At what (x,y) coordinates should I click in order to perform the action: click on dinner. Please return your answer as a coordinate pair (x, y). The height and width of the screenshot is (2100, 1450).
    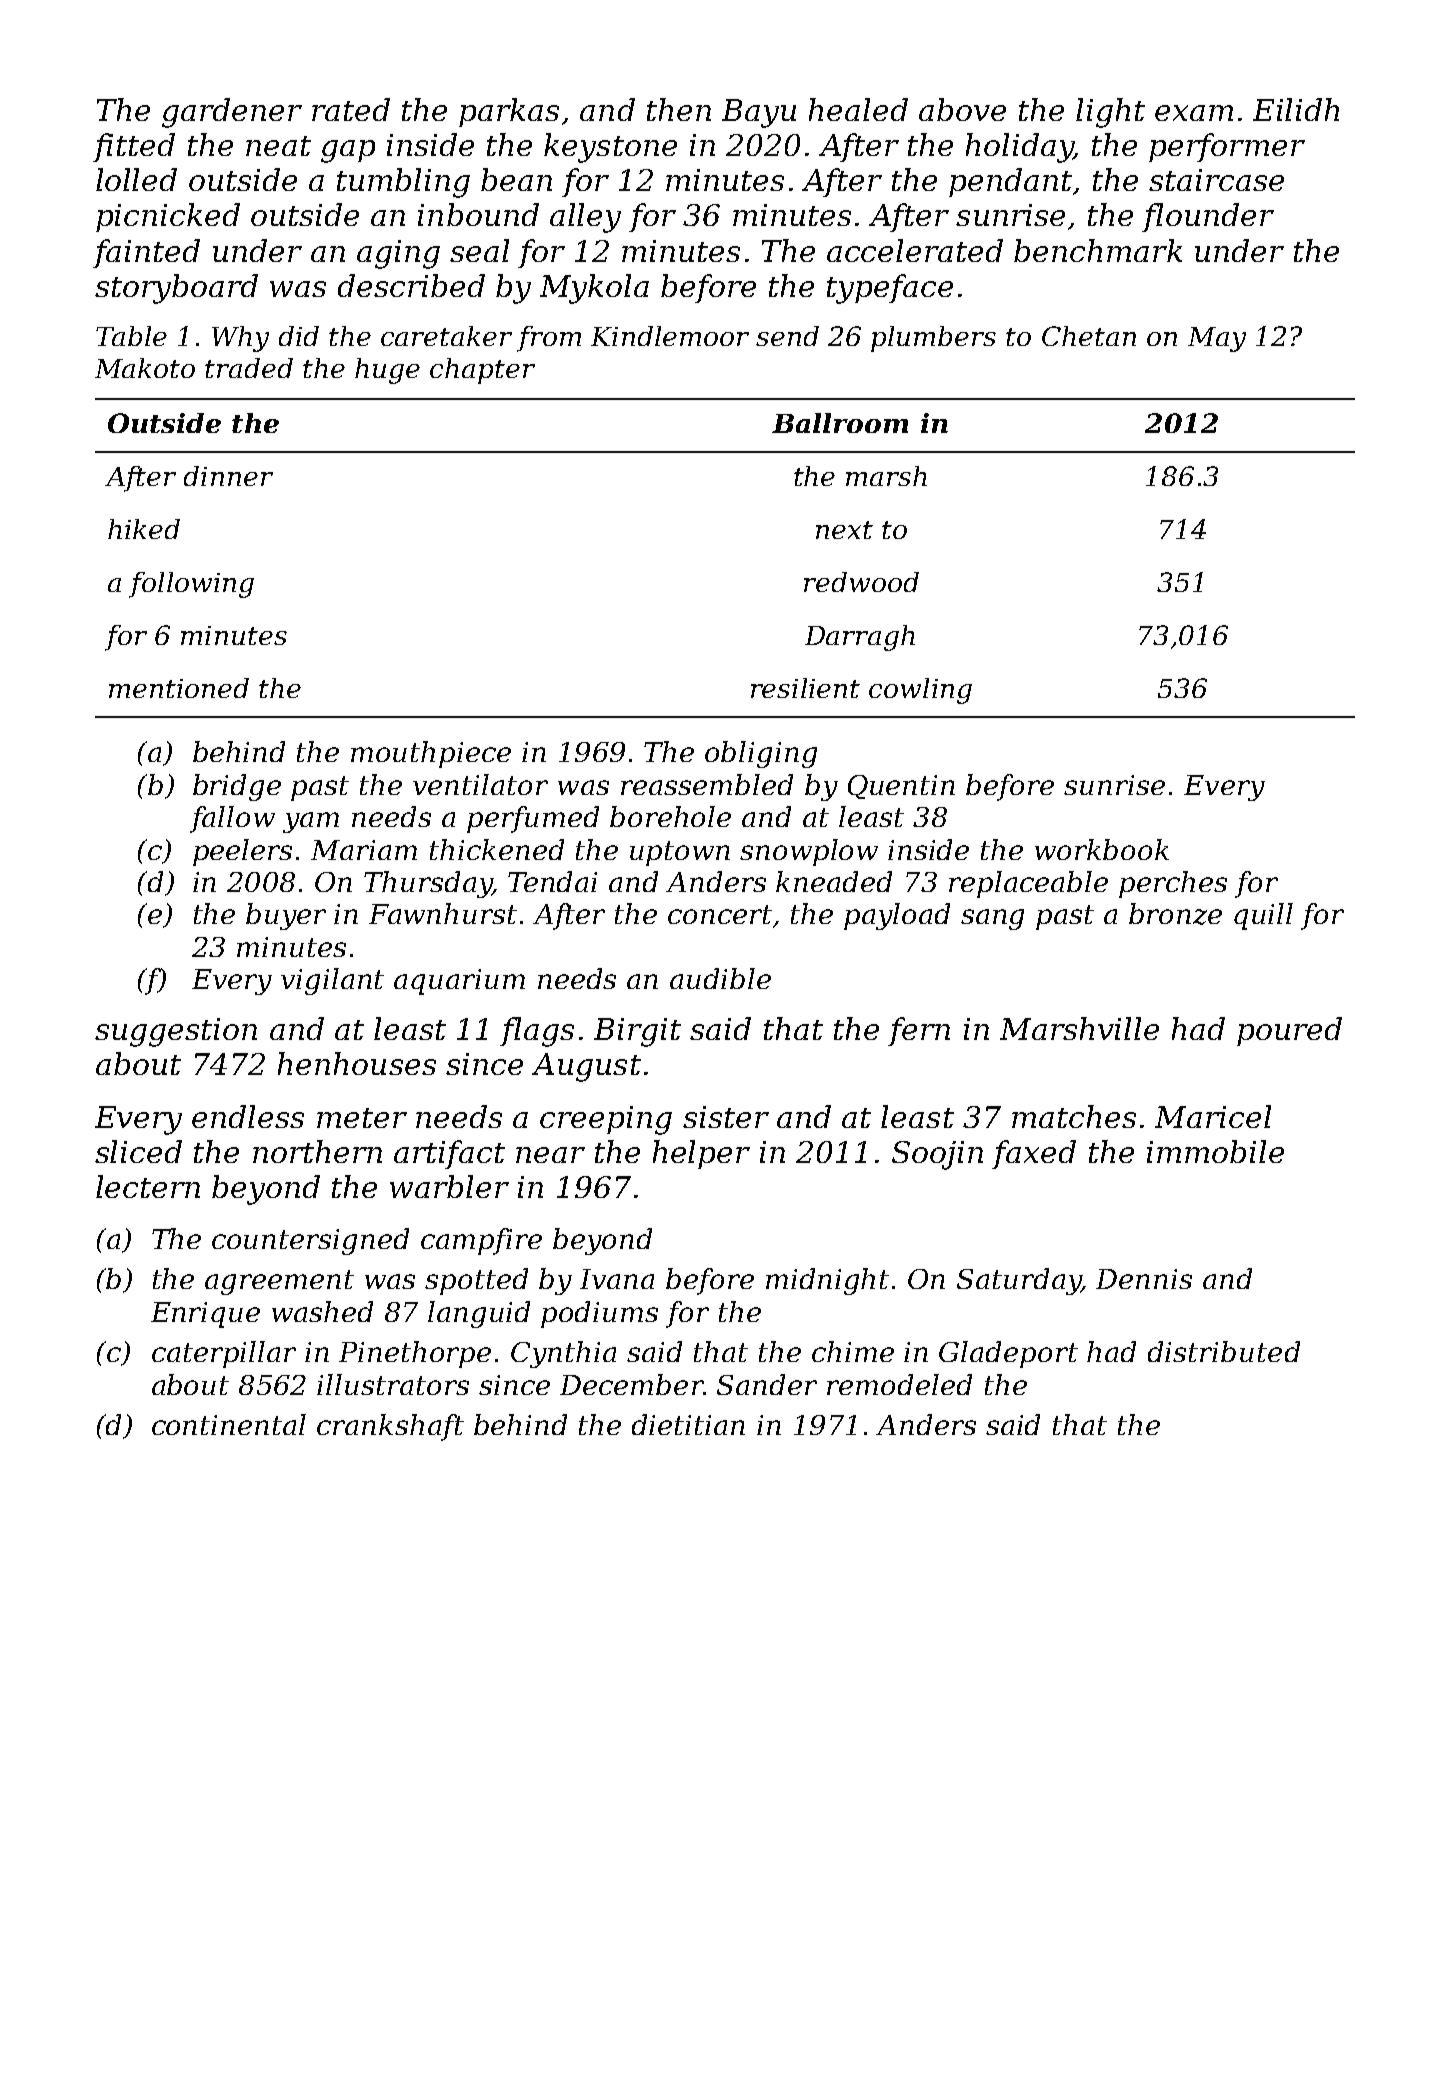
    Looking at the image, I should click on (228, 476).
